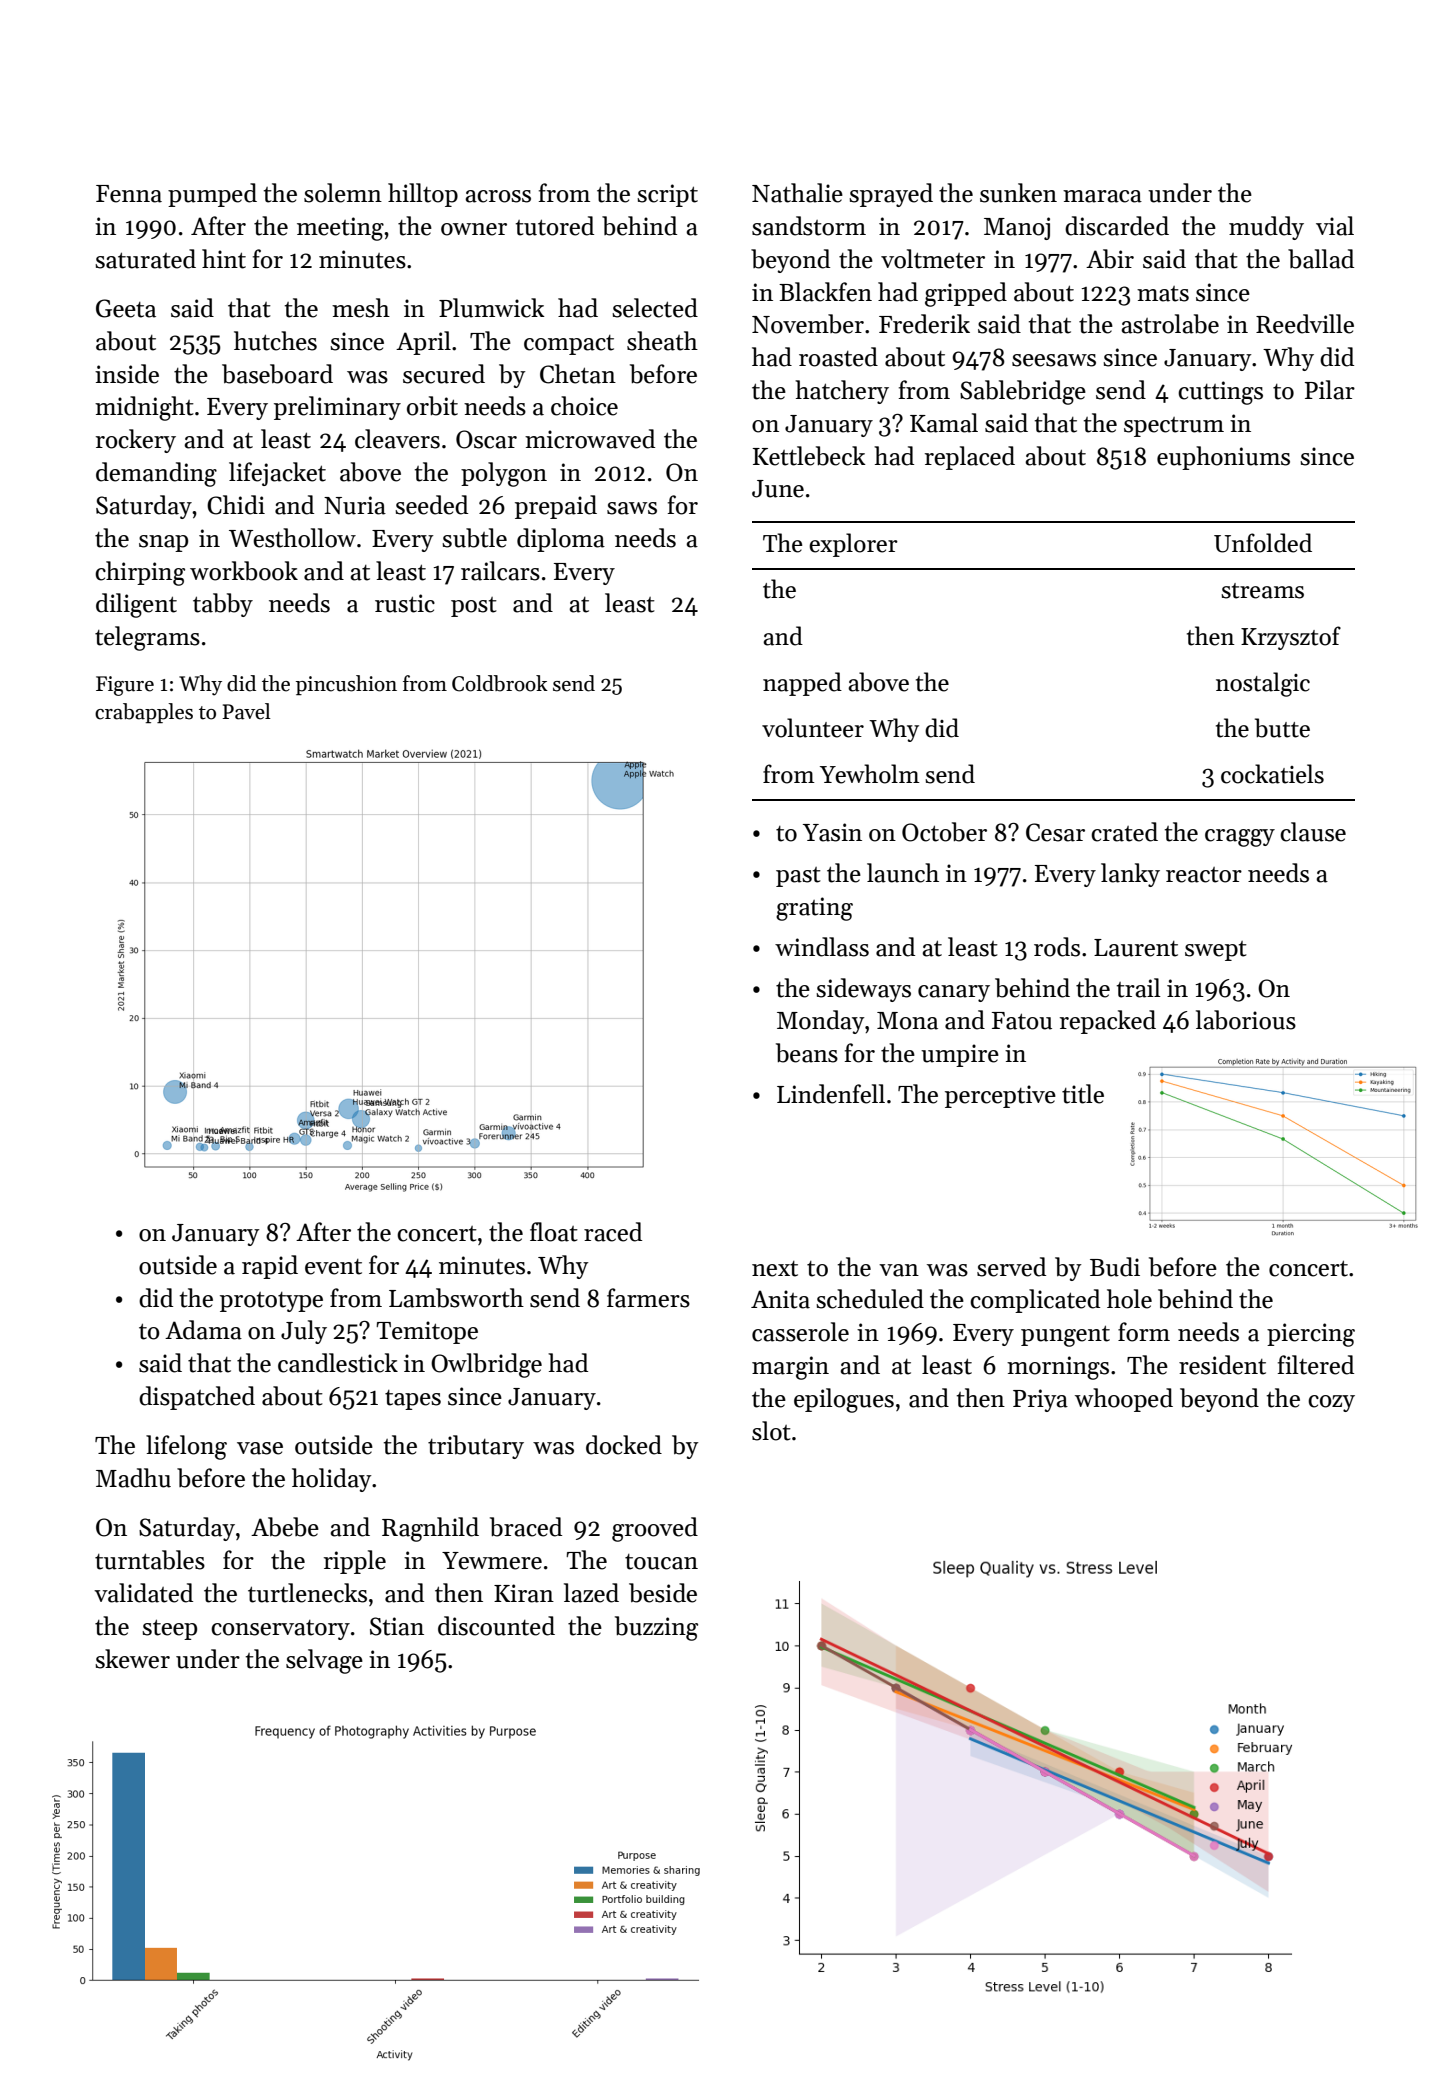  Describe the element at coordinates (853, 545) in the page. I see `explorer` at that location.
